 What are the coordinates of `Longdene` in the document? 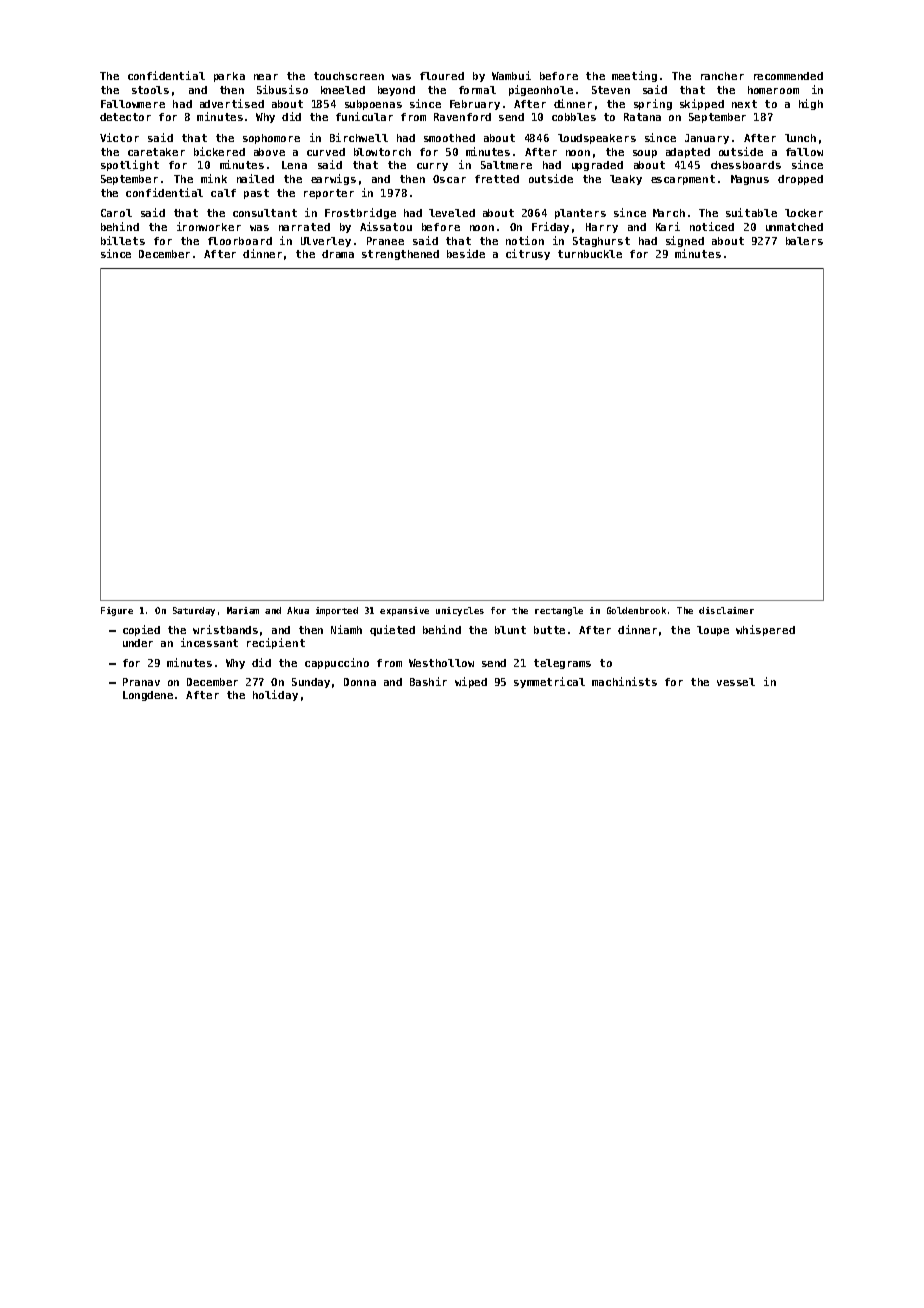 It's located at (148, 696).
